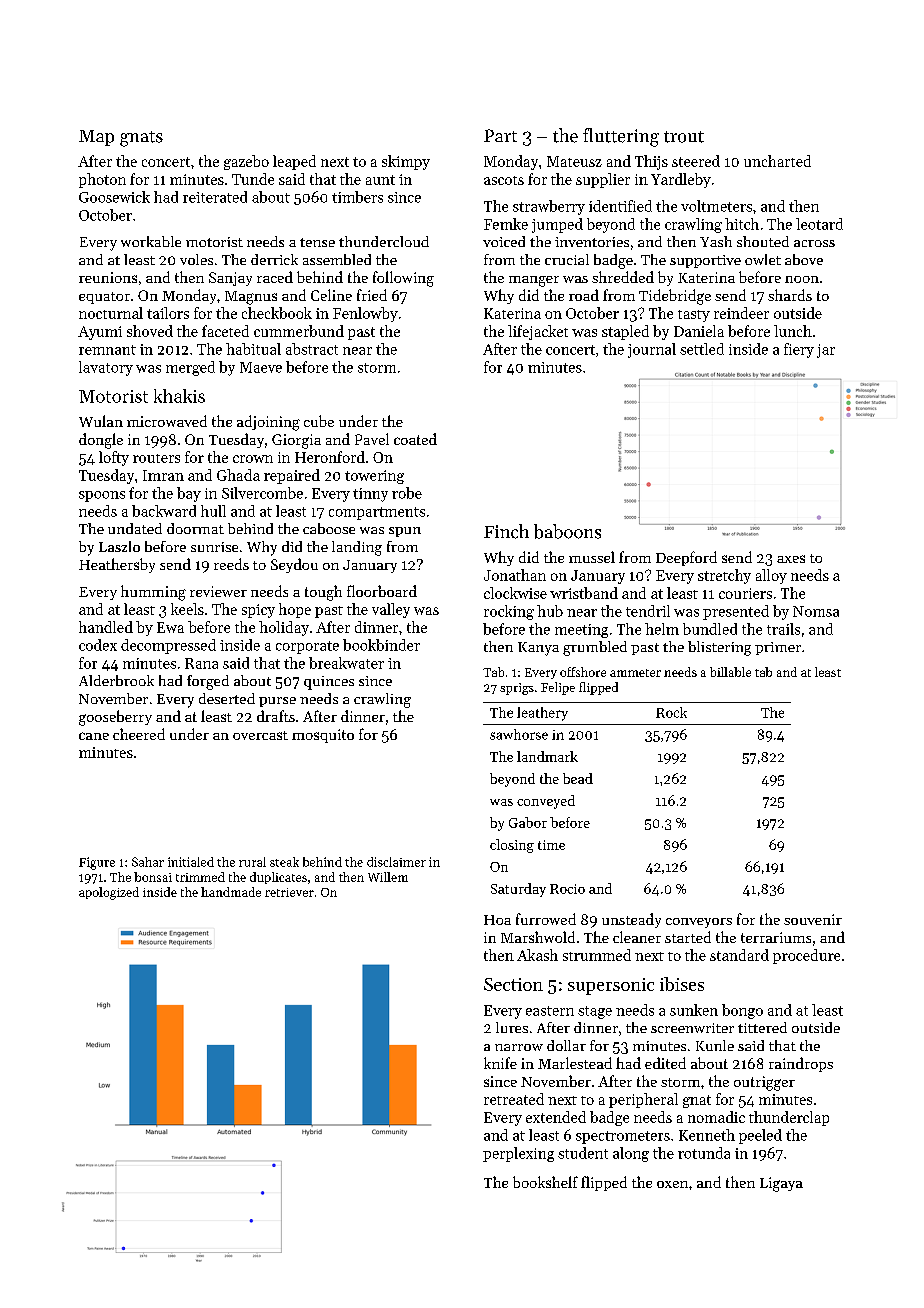  I want to click on souvenir, so click(813, 919).
